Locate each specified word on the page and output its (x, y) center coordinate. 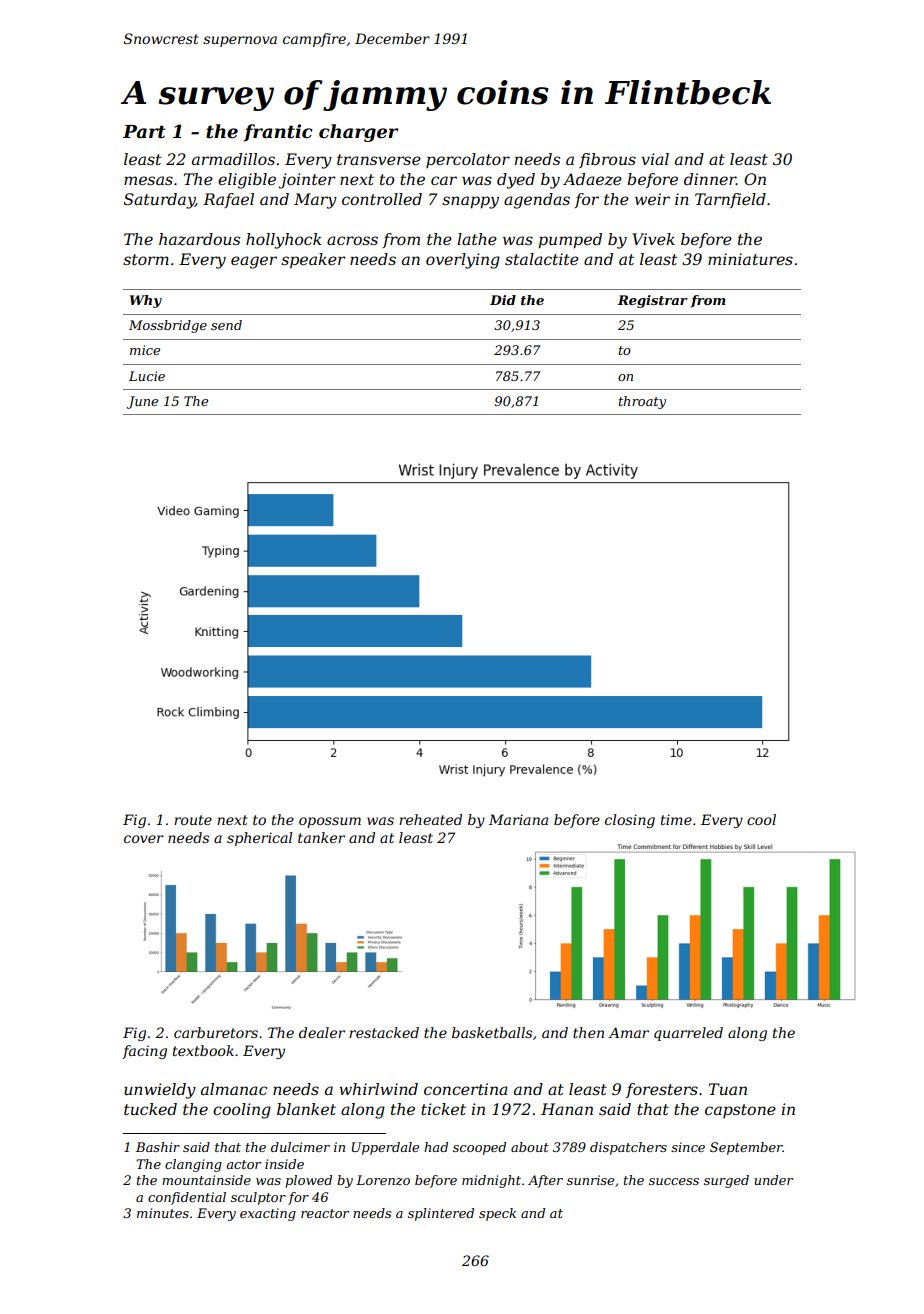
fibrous (607, 160)
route (193, 820)
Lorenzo (383, 1180)
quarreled (688, 1034)
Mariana (518, 819)
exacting (268, 1214)
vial (655, 159)
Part (144, 132)
